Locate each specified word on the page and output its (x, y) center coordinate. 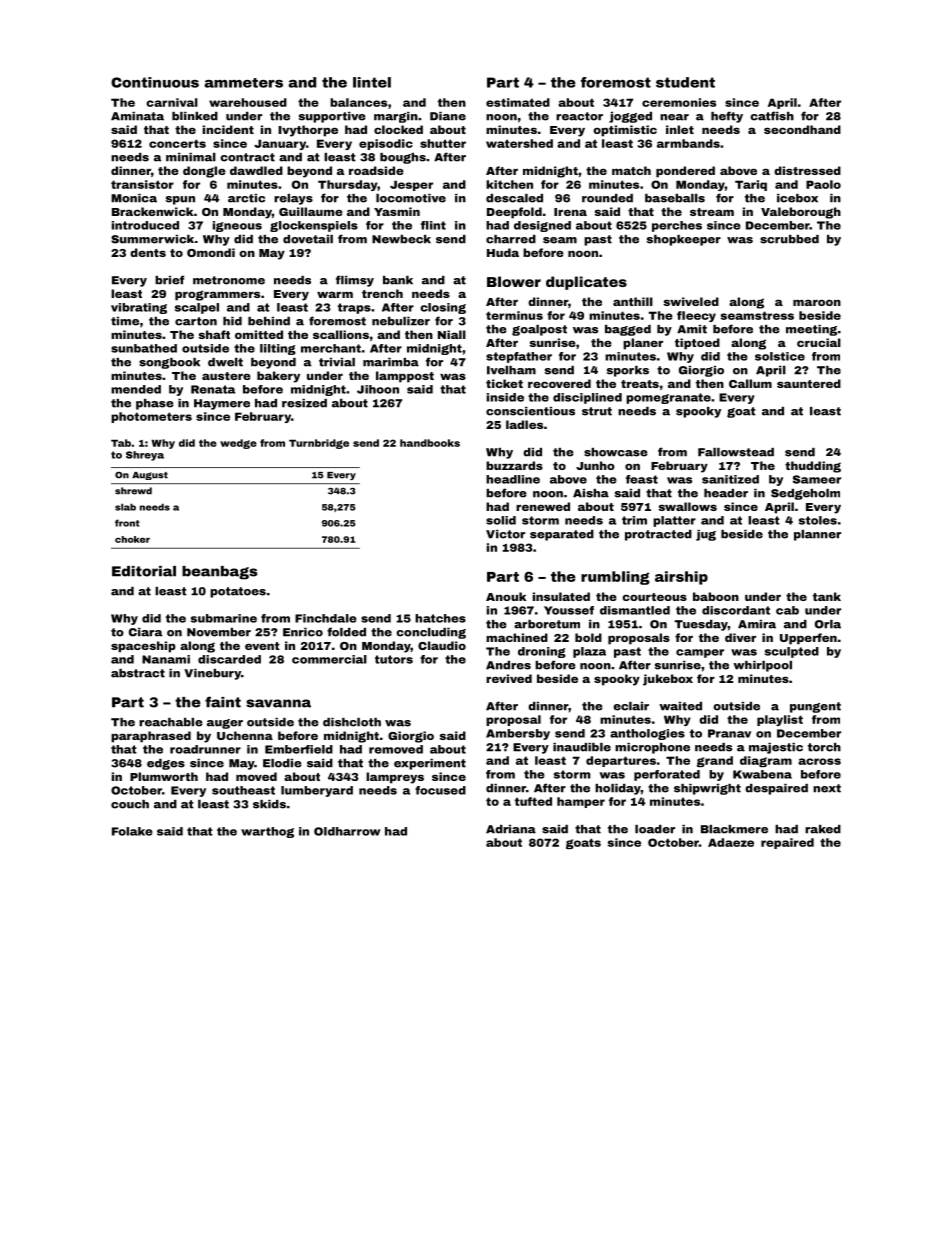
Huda (503, 252)
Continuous (155, 82)
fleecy (696, 316)
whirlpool (762, 666)
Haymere (222, 404)
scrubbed (789, 239)
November (219, 632)
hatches (440, 618)
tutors (394, 659)
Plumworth (164, 776)
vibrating (139, 308)
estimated (518, 102)
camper (700, 653)
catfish (772, 116)
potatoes (238, 592)
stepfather (519, 357)
